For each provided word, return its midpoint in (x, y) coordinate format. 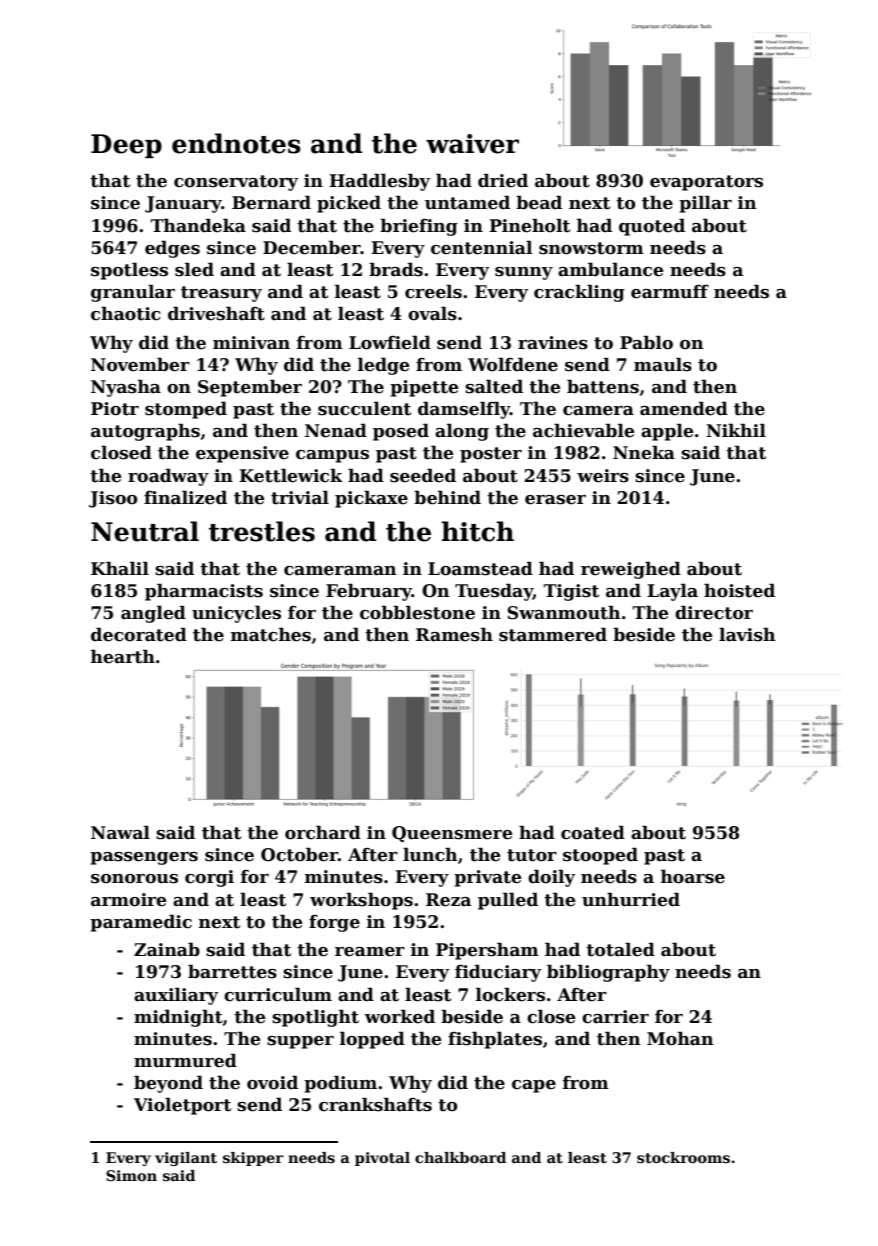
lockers (510, 994)
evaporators (706, 183)
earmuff (670, 292)
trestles (262, 531)
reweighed (631, 570)
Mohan (680, 1038)
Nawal (120, 832)
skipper (253, 1159)
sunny (524, 273)
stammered (553, 634)
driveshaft (216, 313)
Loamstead (480, 568)
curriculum (278, 994)
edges (172, 249)
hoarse (693, 876)
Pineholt (529, 225)
